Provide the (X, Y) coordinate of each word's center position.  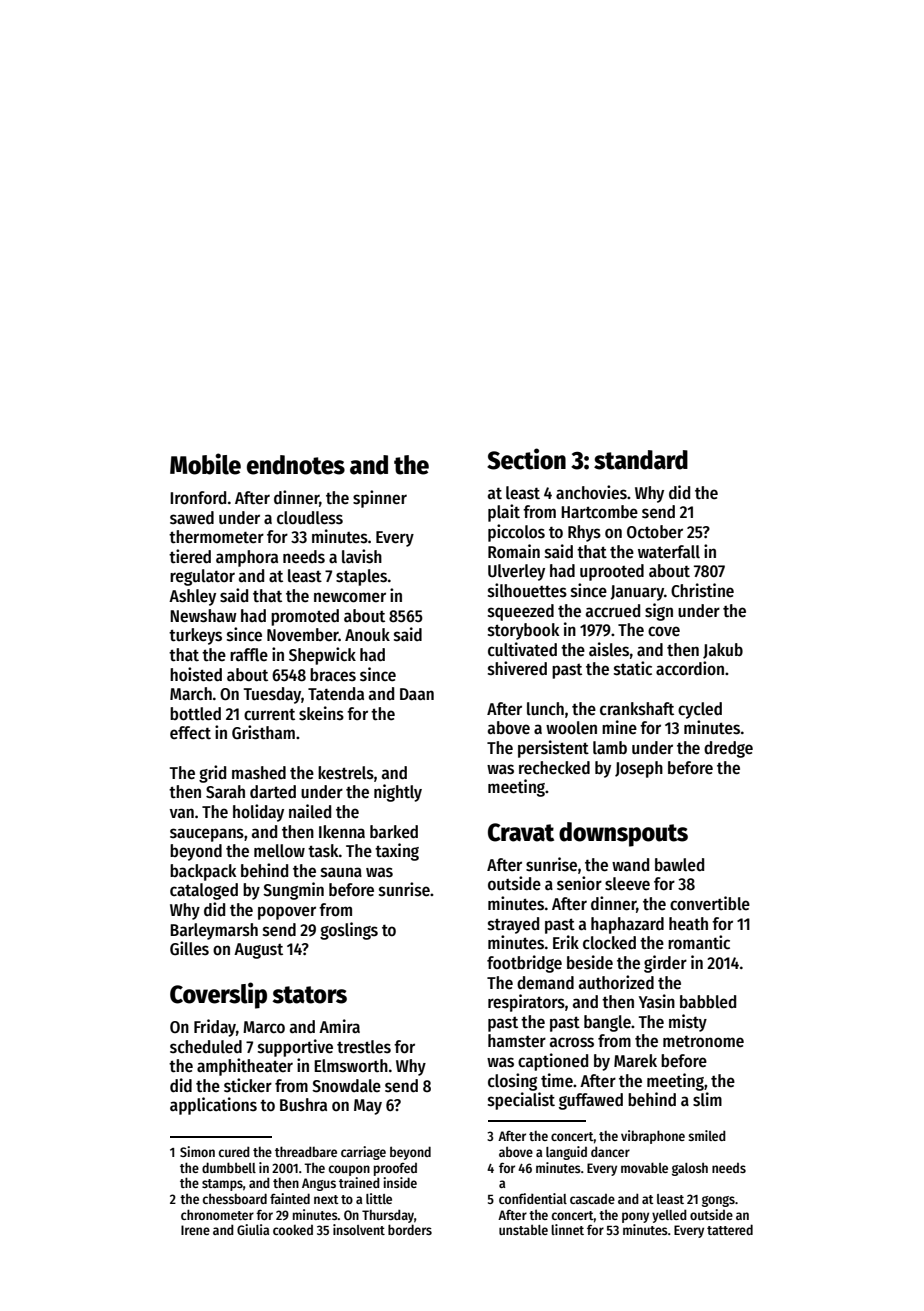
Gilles (189, 948)
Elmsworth (351, 1066)
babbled (708, 1001)
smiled (707, 1135)
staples (361, 577)
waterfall (669, 552)
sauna (341, 872)
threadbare (306, 1151)
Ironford (198, 498)
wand (630, 865)
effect (190, 733)
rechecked (554, 768)
